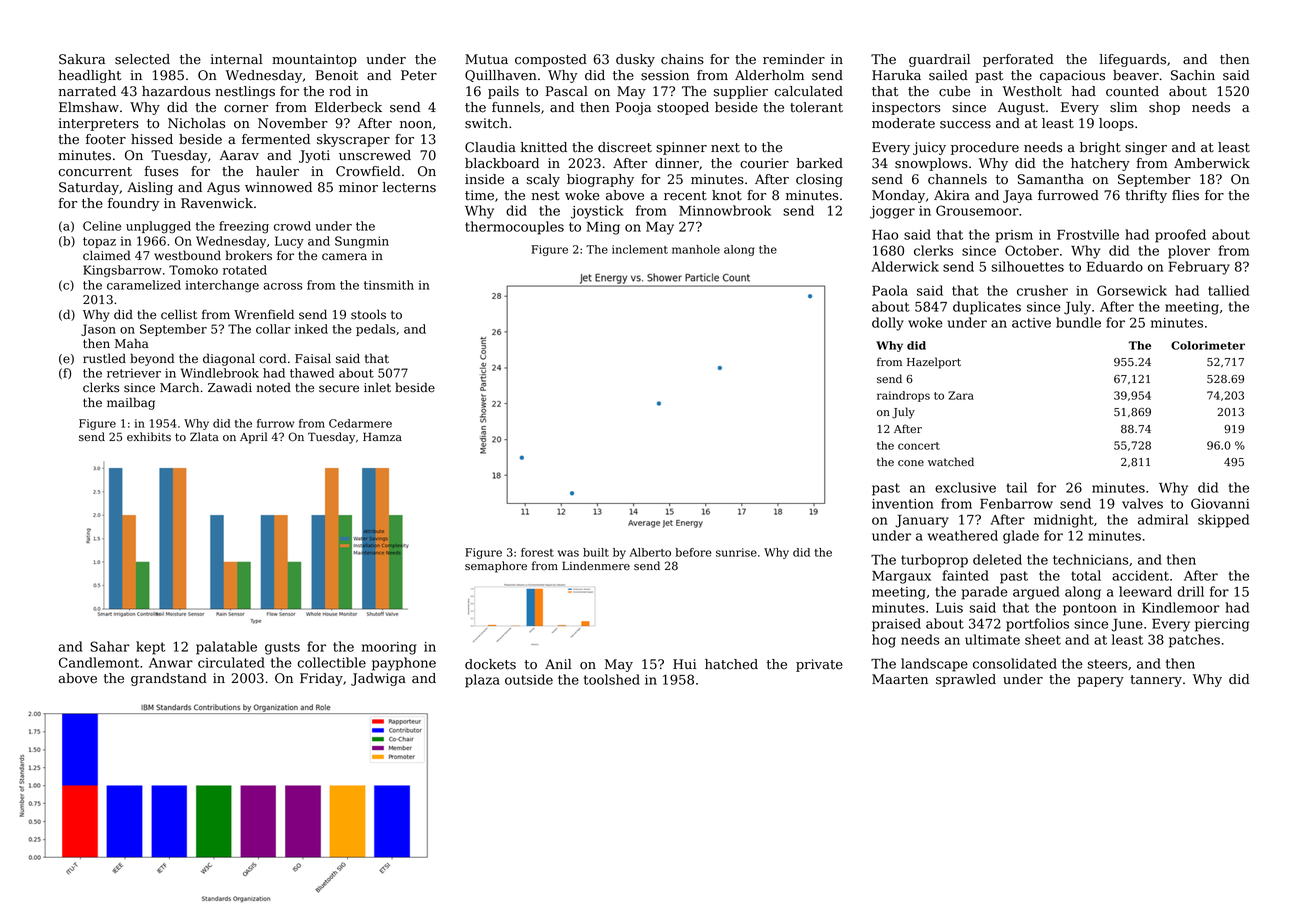  Describe the element at coordinates (939, 60) in the image. I see `guardrail` at that location.
